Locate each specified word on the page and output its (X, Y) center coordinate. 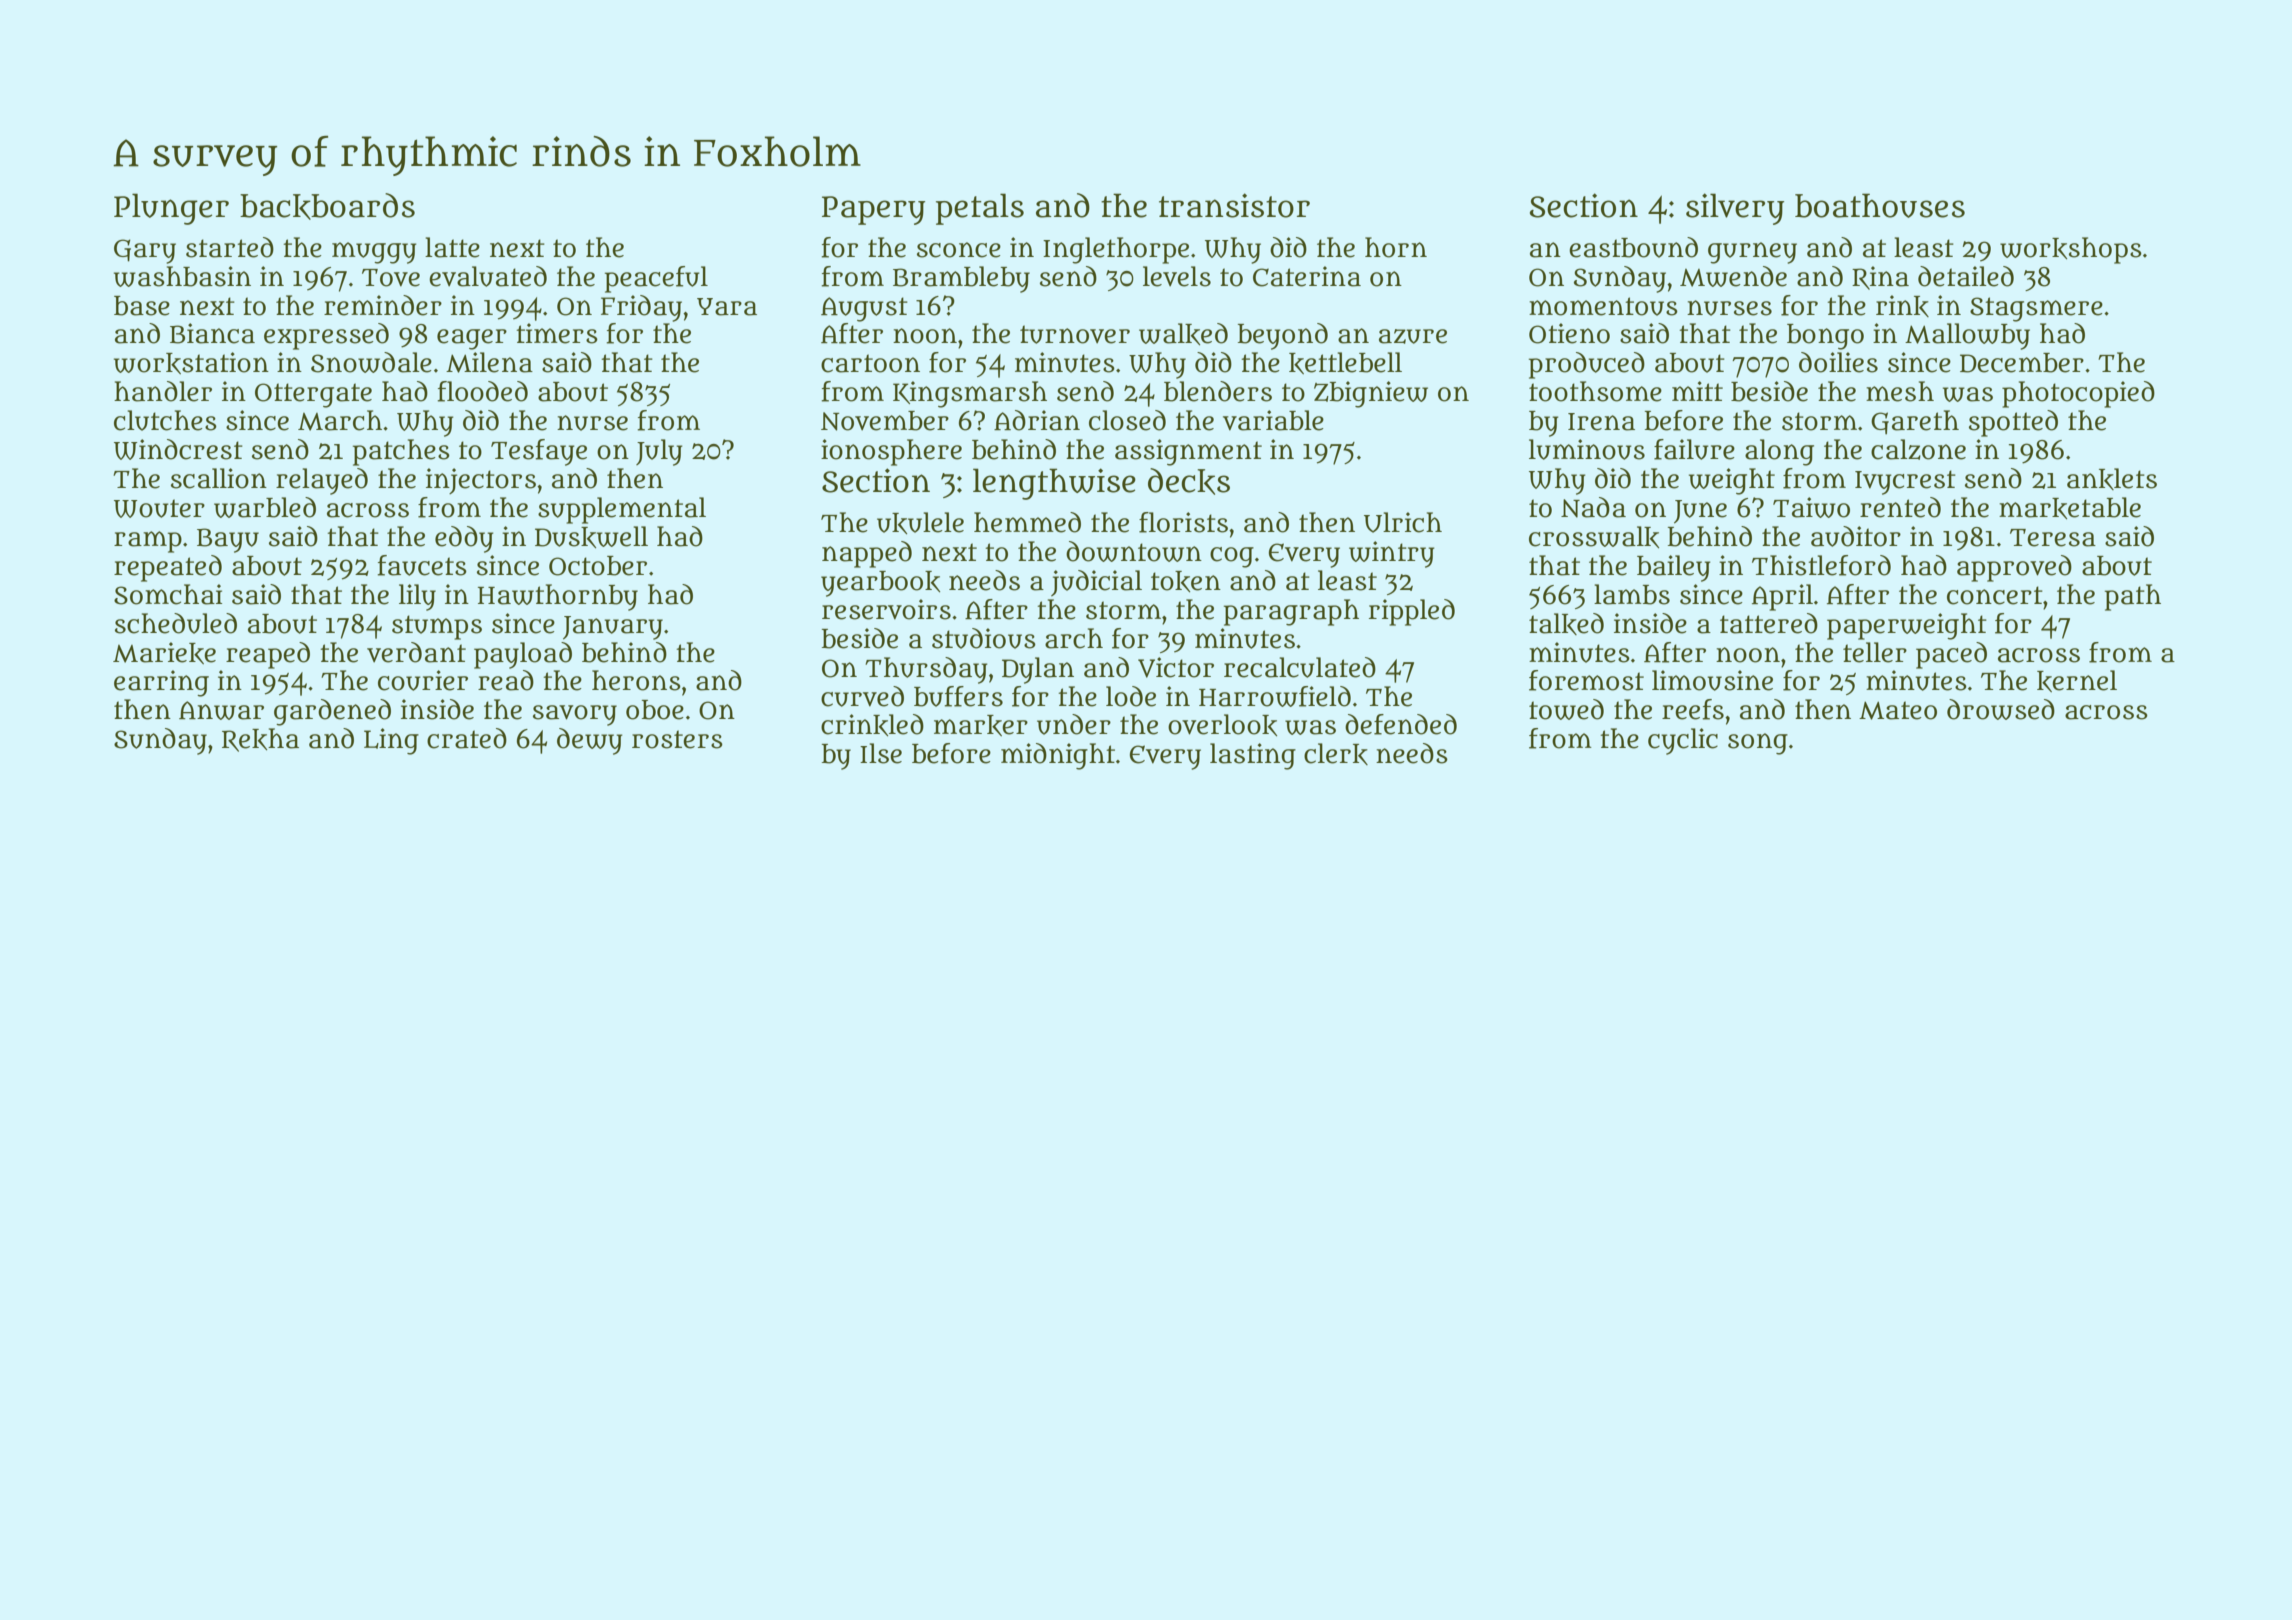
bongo (1825, 337)
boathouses (1880, 205)
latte (452, 247)
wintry (1392, 554)
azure (1413, 336)
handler (163, 391)
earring (161, 683)
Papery (873, 210)
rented (1900, 507)
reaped (268, 655)
